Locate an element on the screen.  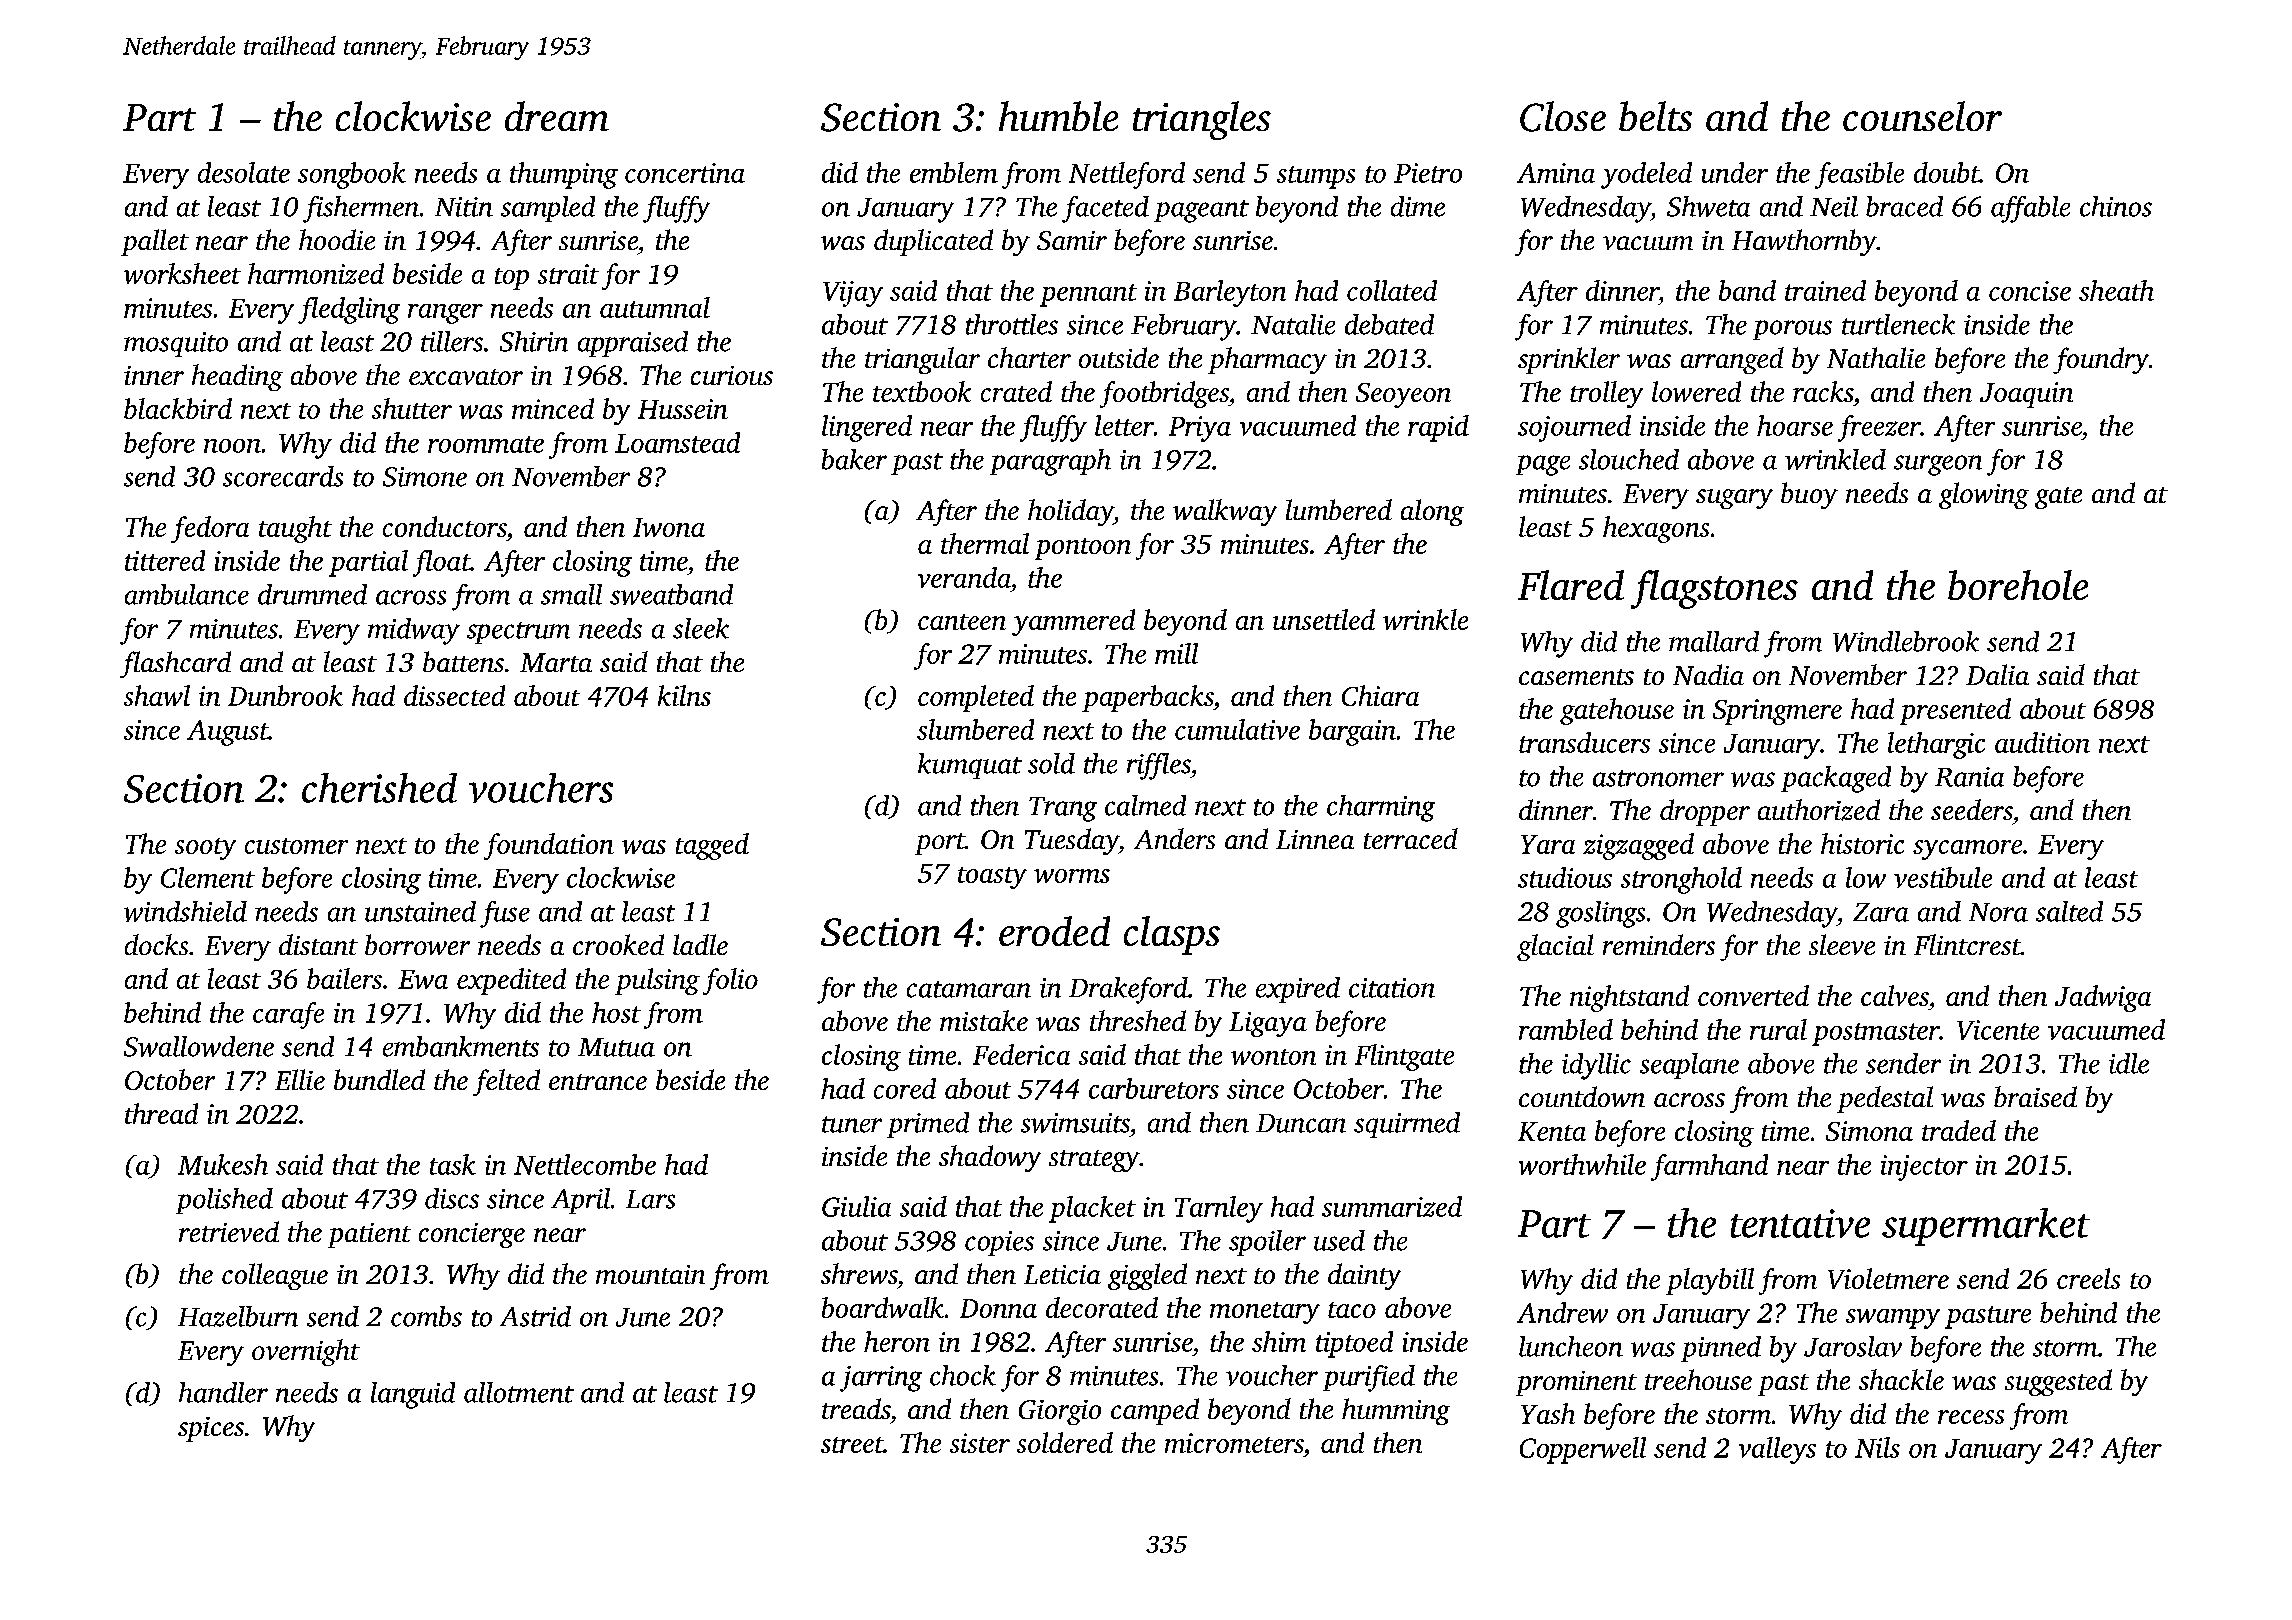
spices is located at coordinates (211, 1429).
